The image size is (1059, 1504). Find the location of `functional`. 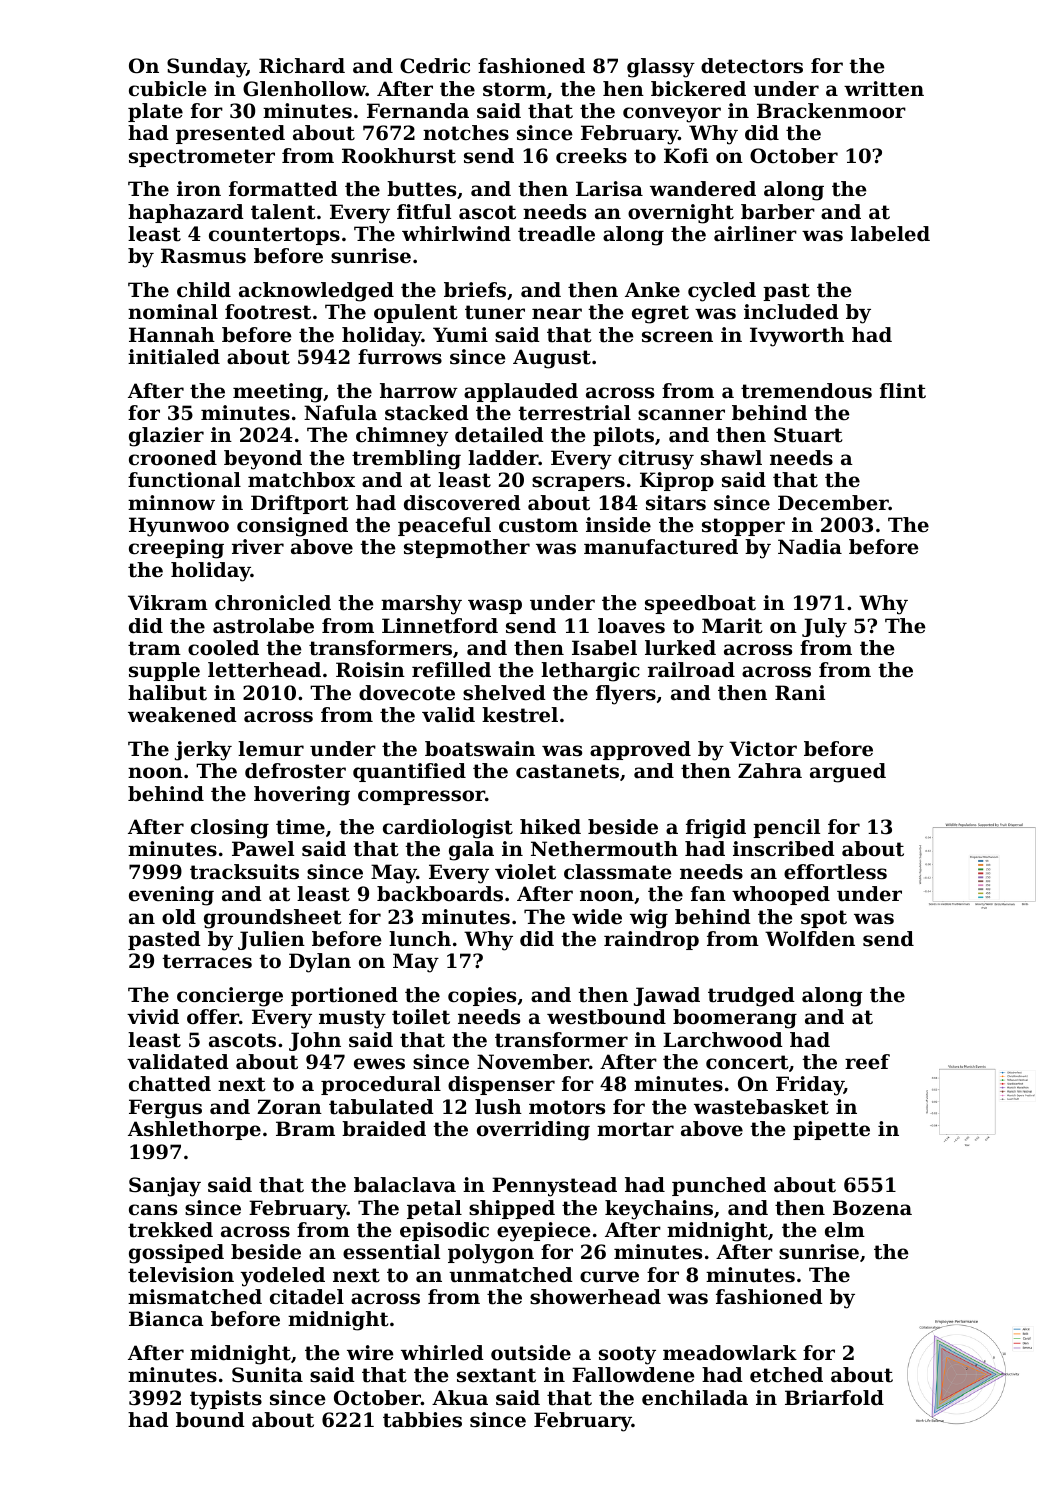

functional is located at coordinates (184, 480).
